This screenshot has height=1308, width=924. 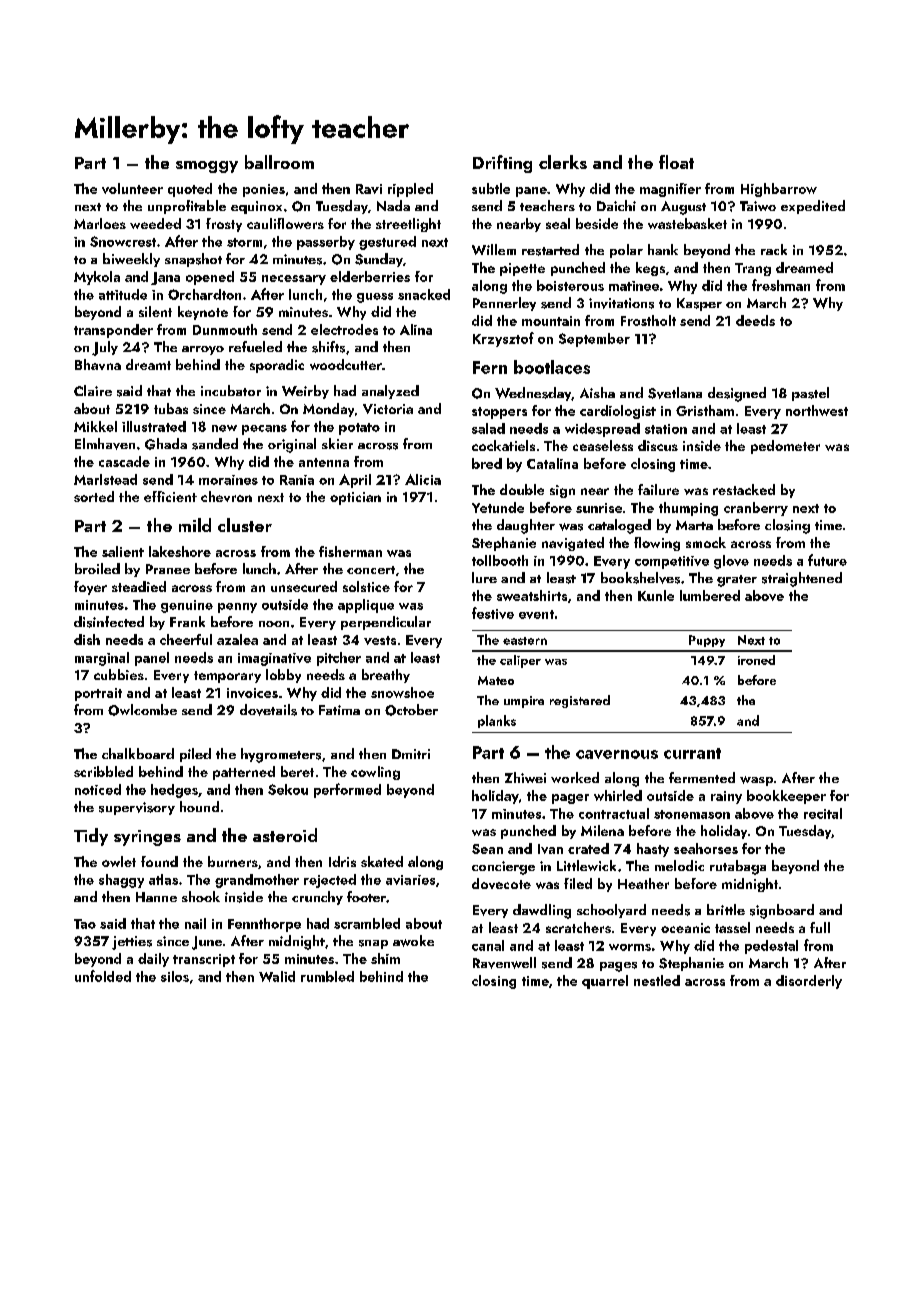 What do you see at coordinates (563, 162) in the screenshot?
I see `clerks` at bounding box center [563, 162].
